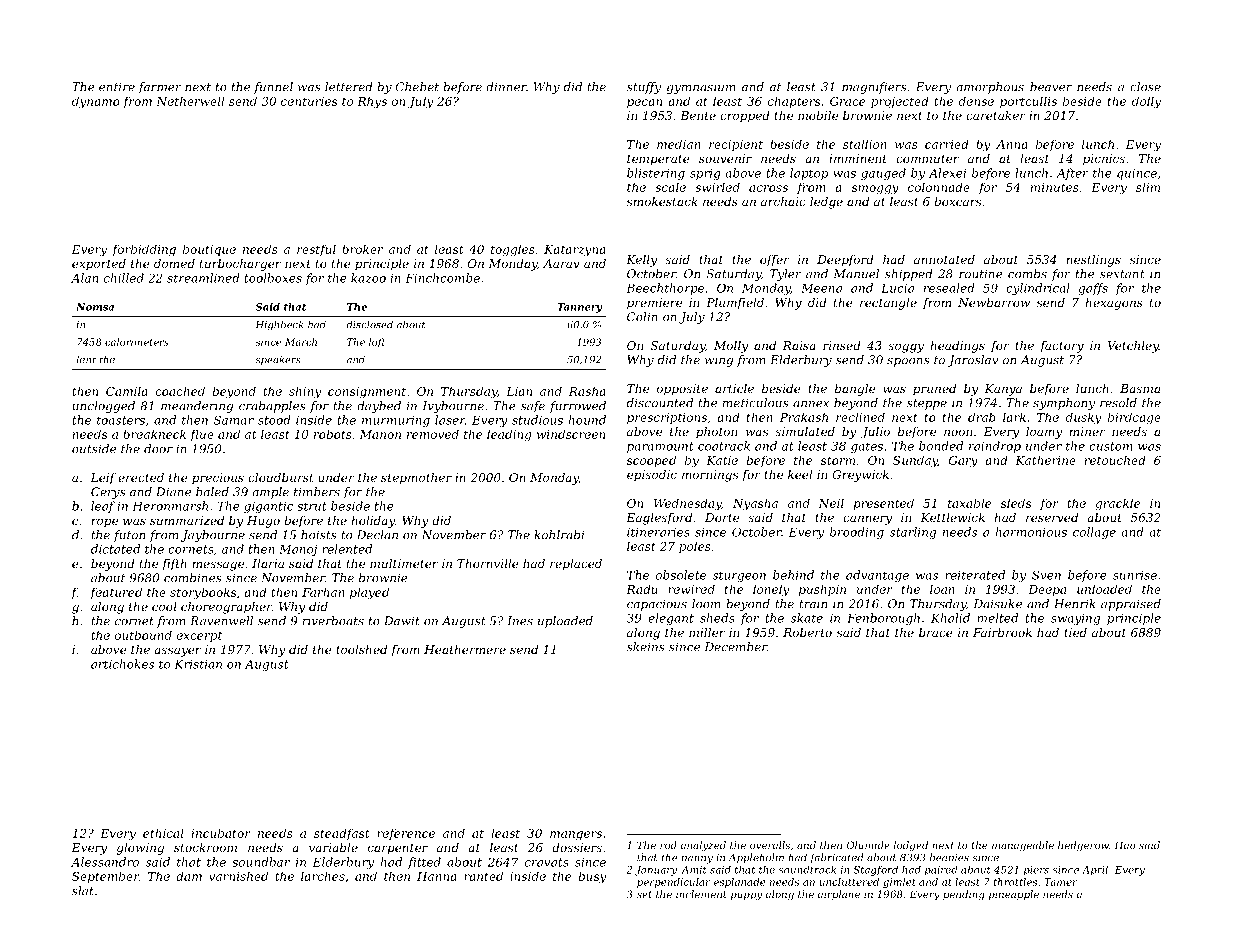 The width and height of the image is (1233, 952). I want to click on sextant, so click(1122, 274).
